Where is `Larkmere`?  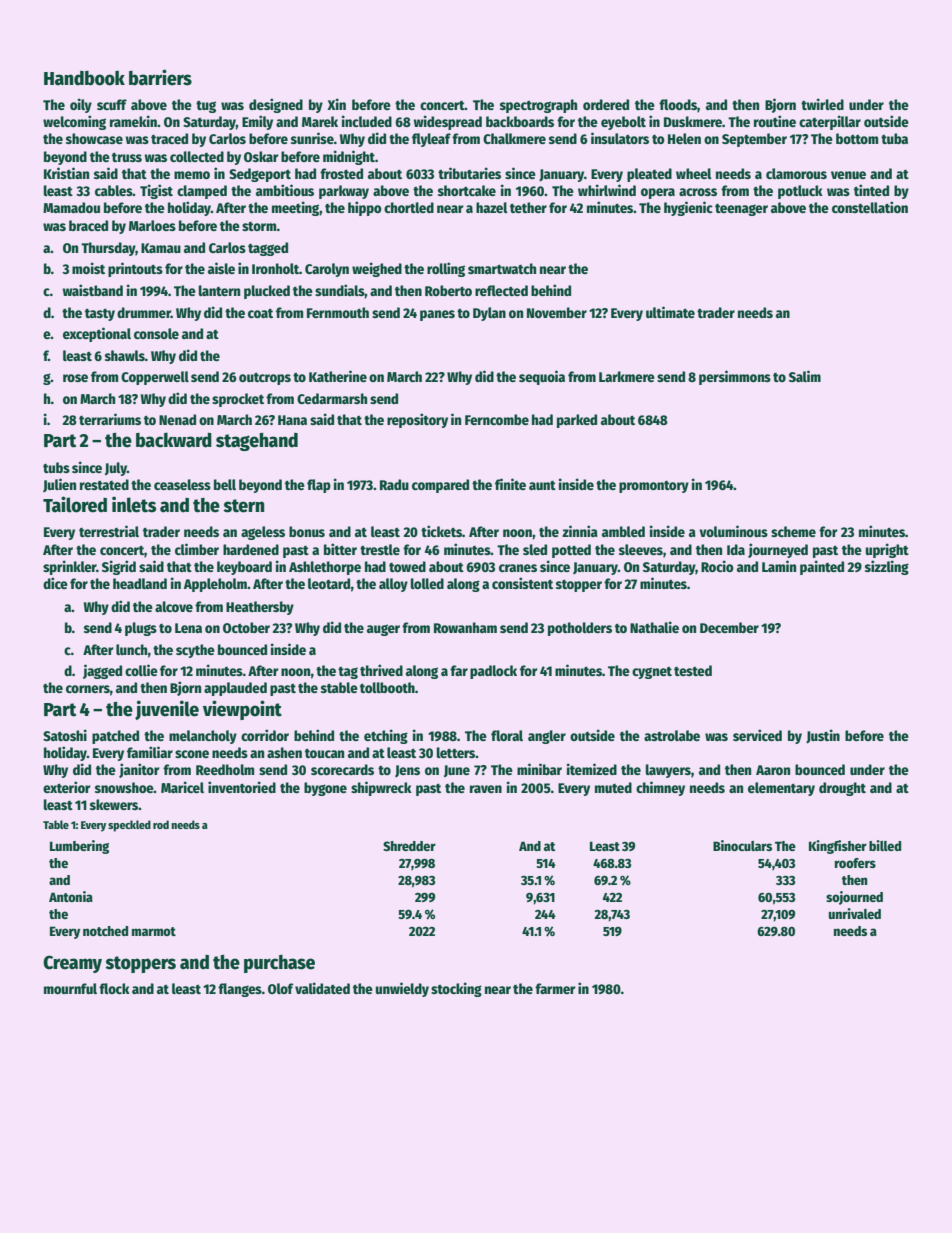
Larkmere is located at coordinates (627, 376).
